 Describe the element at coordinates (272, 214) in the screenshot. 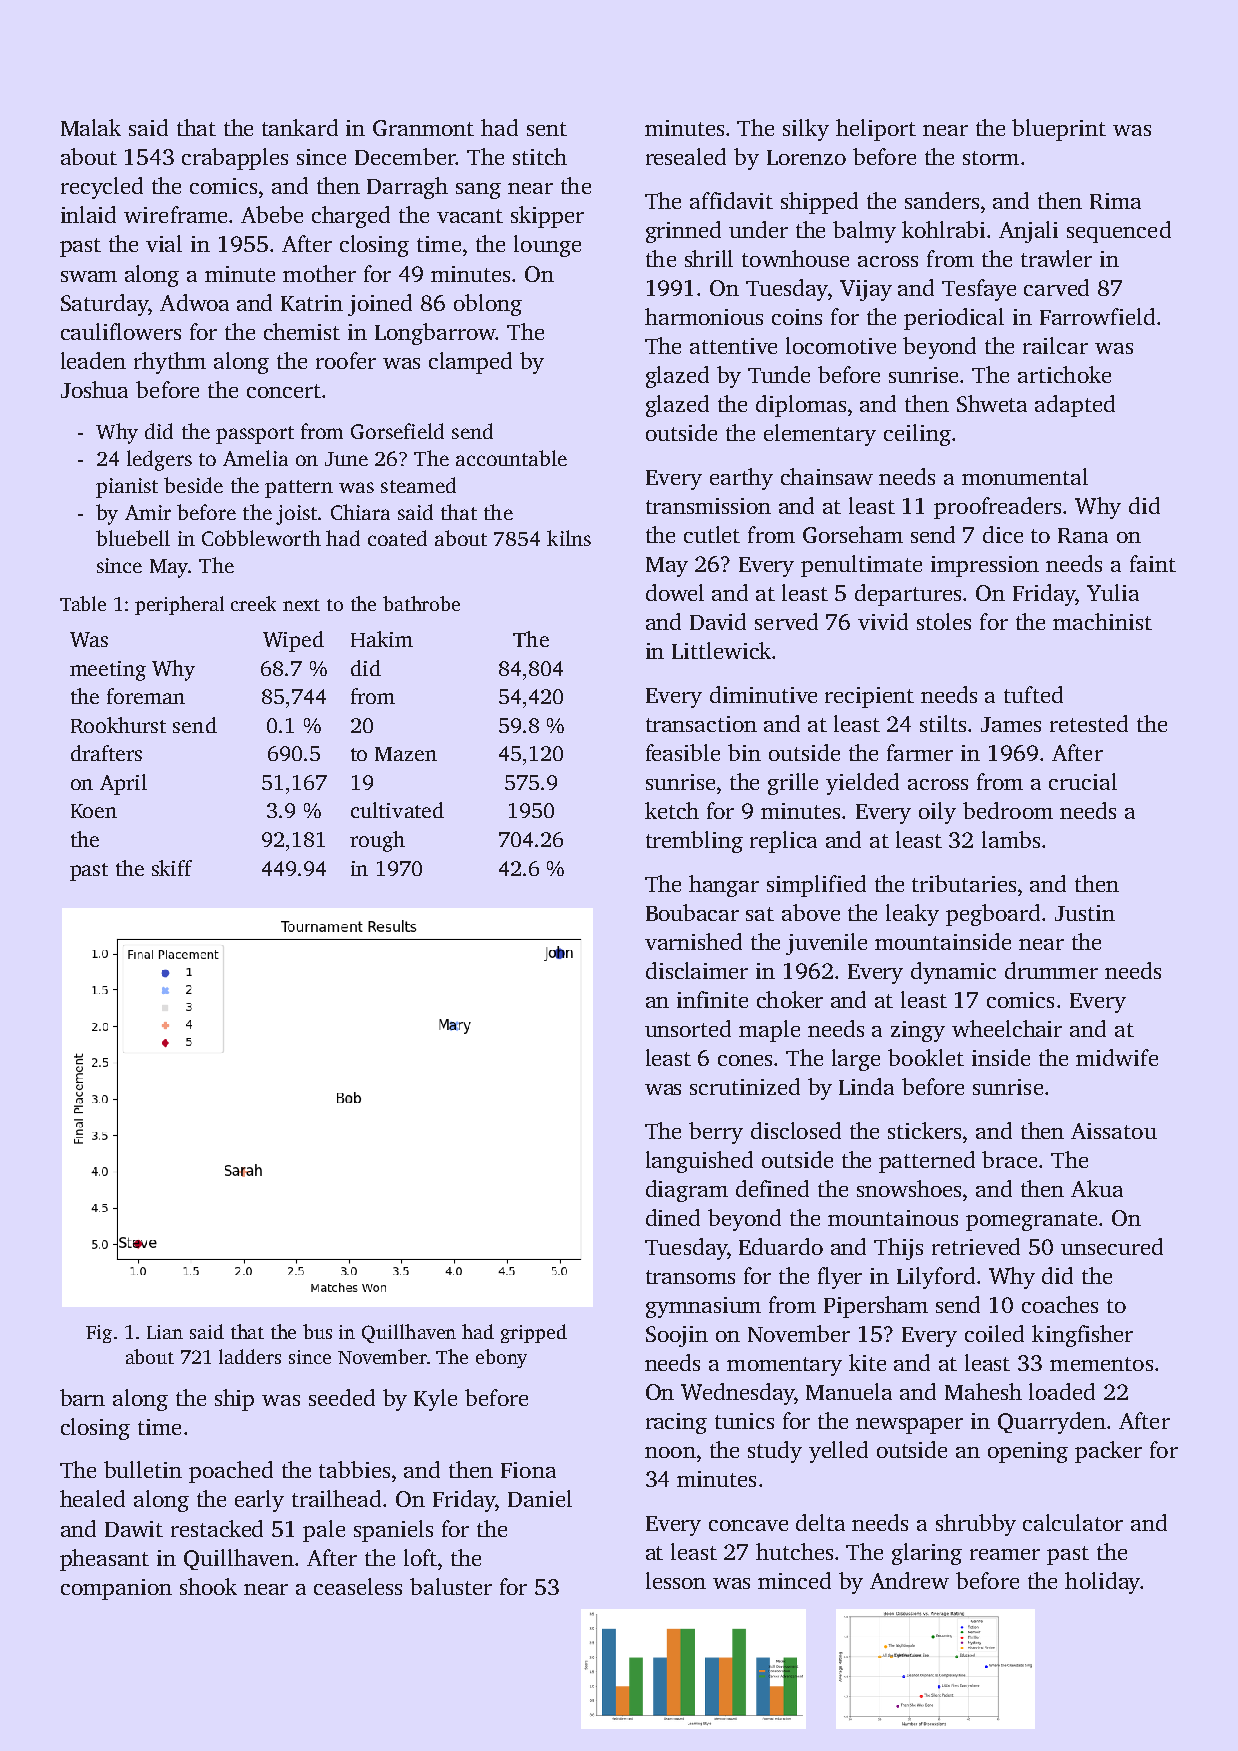

I see `Abebe` at that location.
